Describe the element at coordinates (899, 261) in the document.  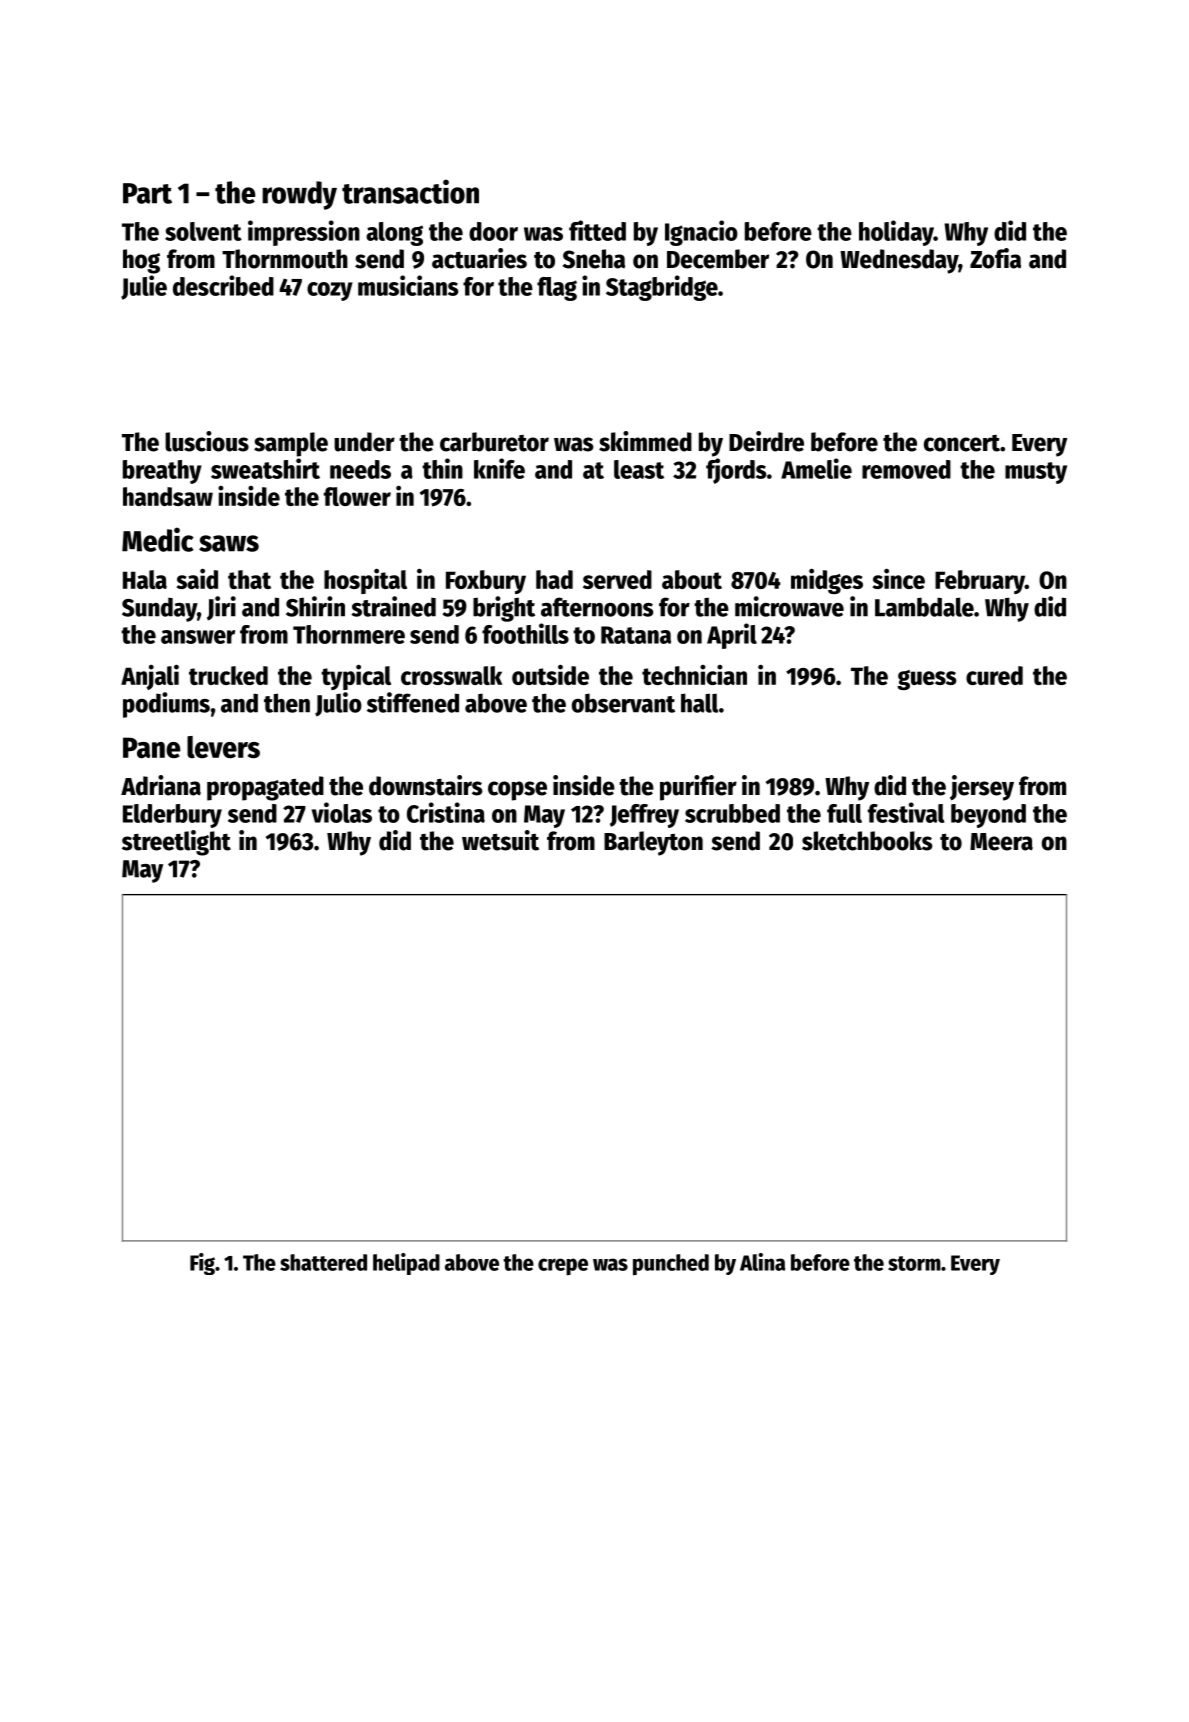
I see `Wednesday` at that location.
